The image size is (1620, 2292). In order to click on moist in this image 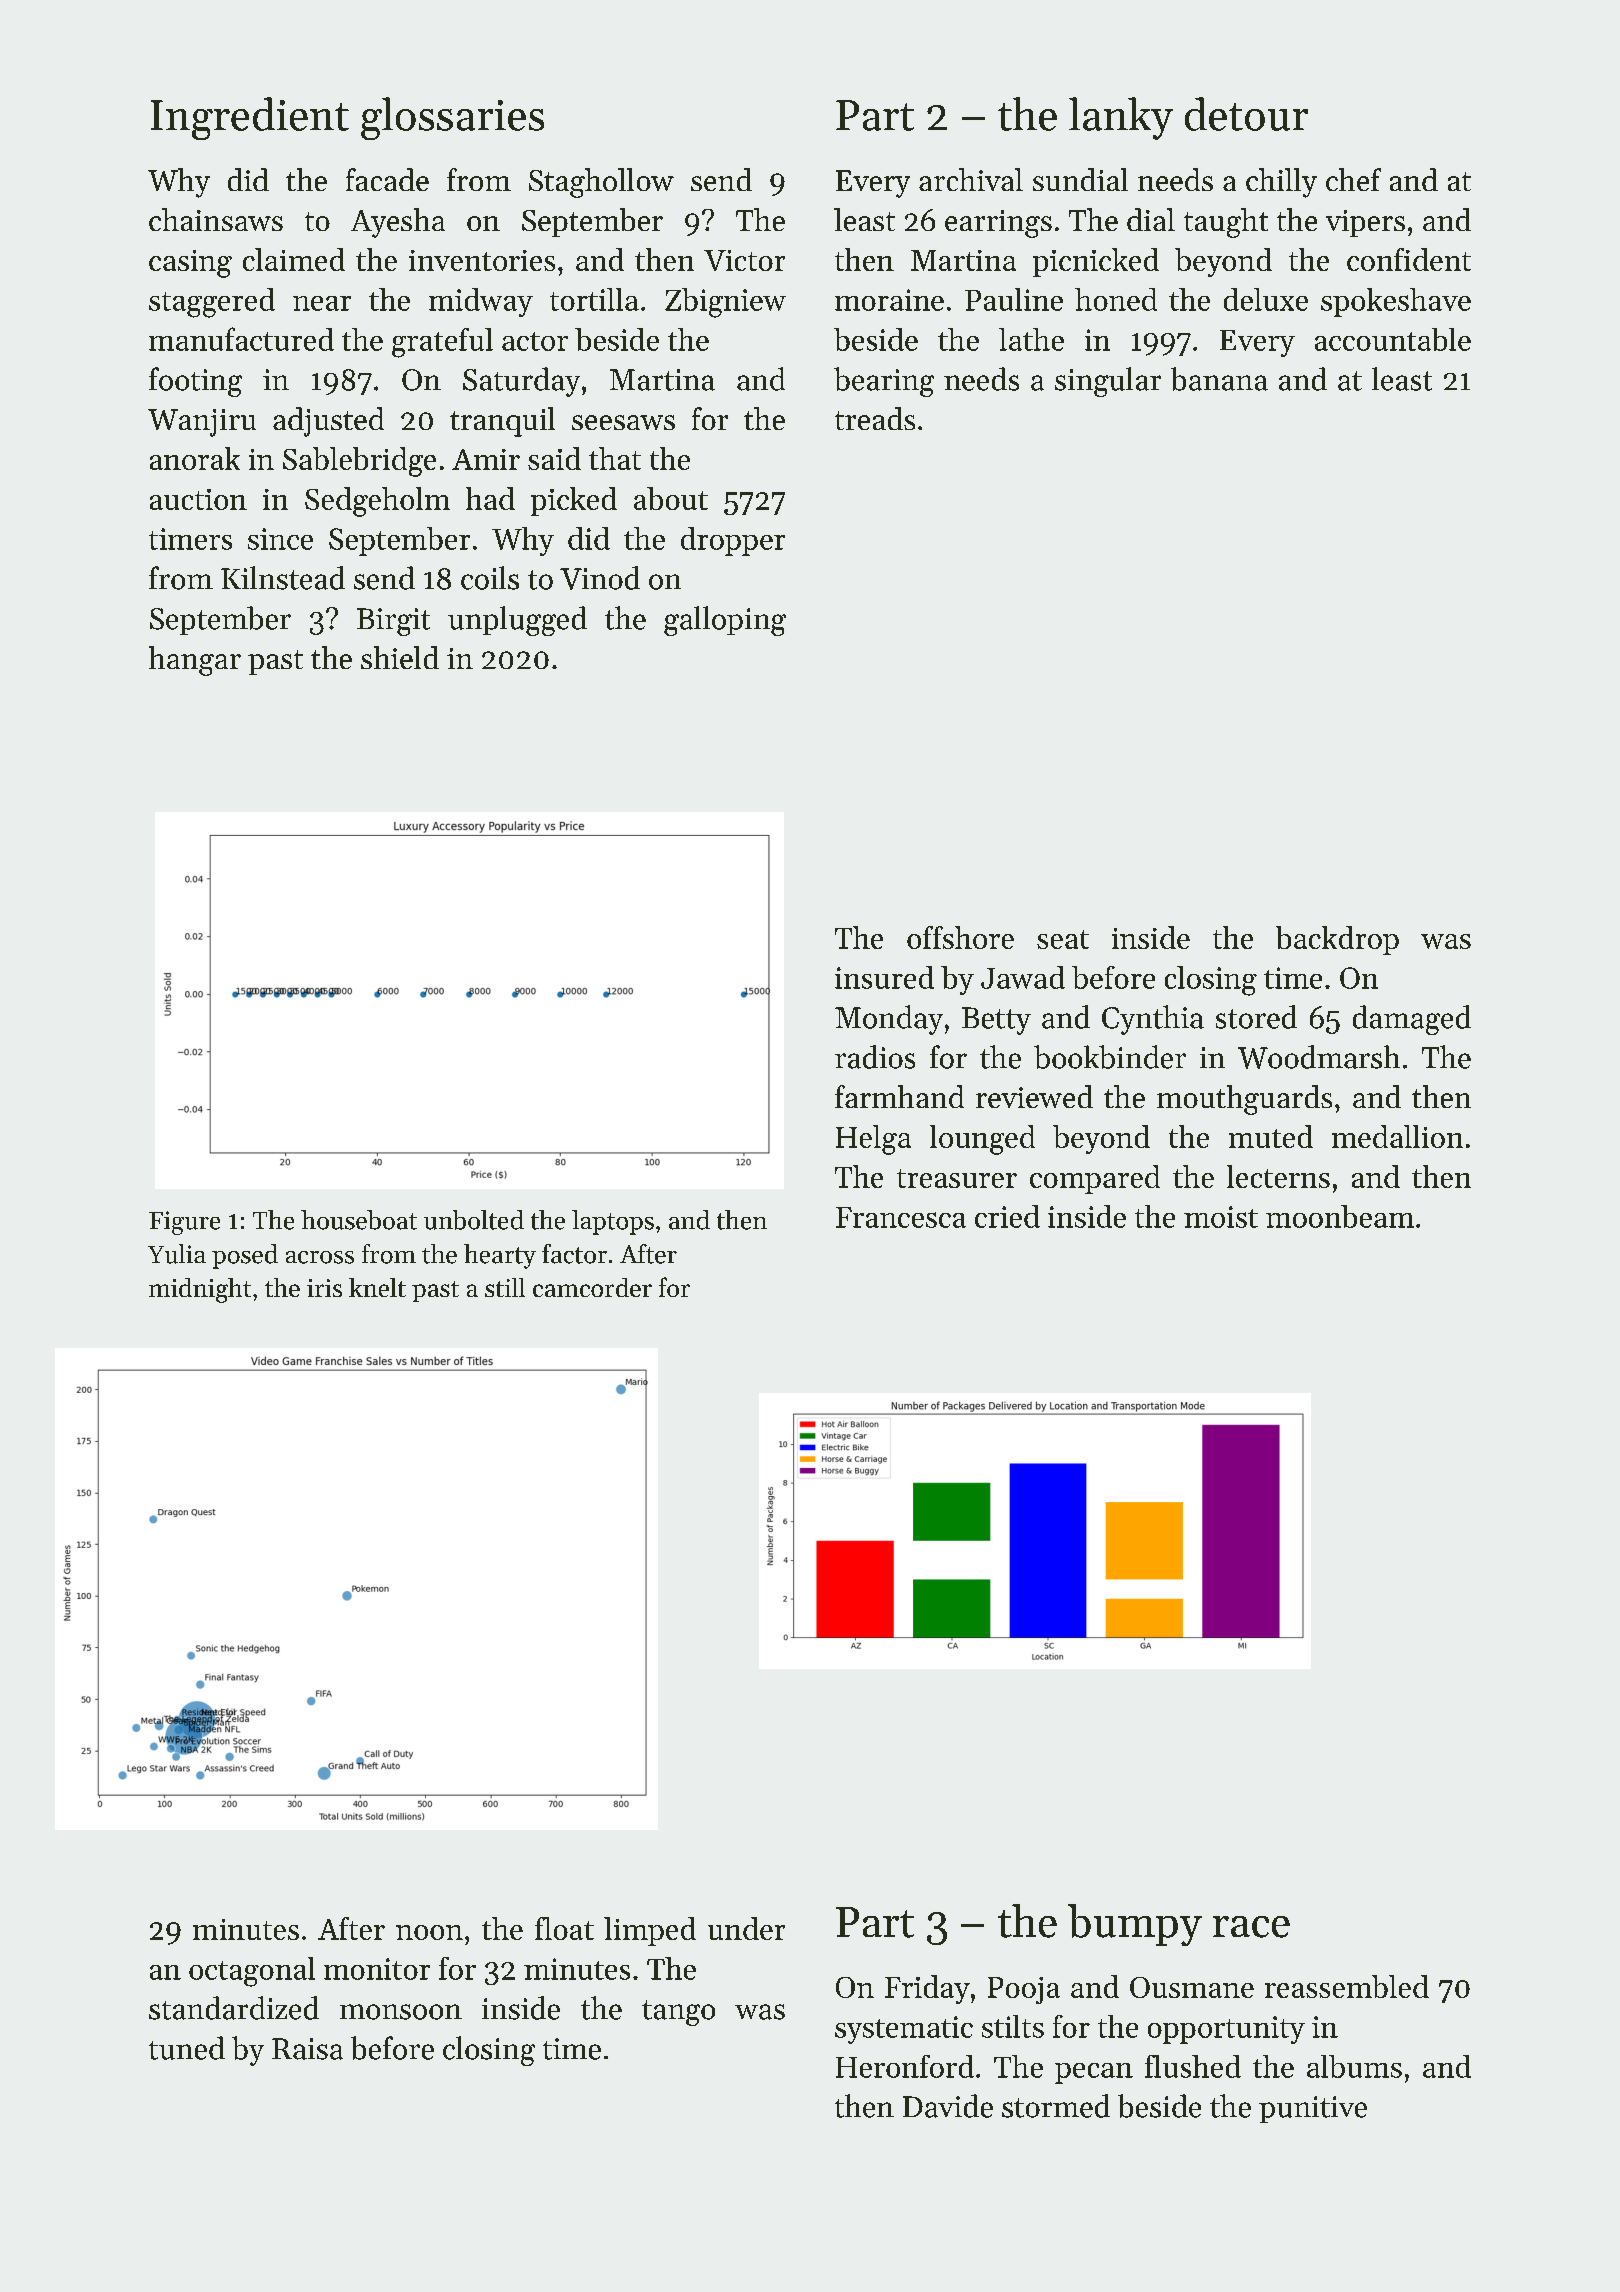, I will do `click(1221, 1217)`.
